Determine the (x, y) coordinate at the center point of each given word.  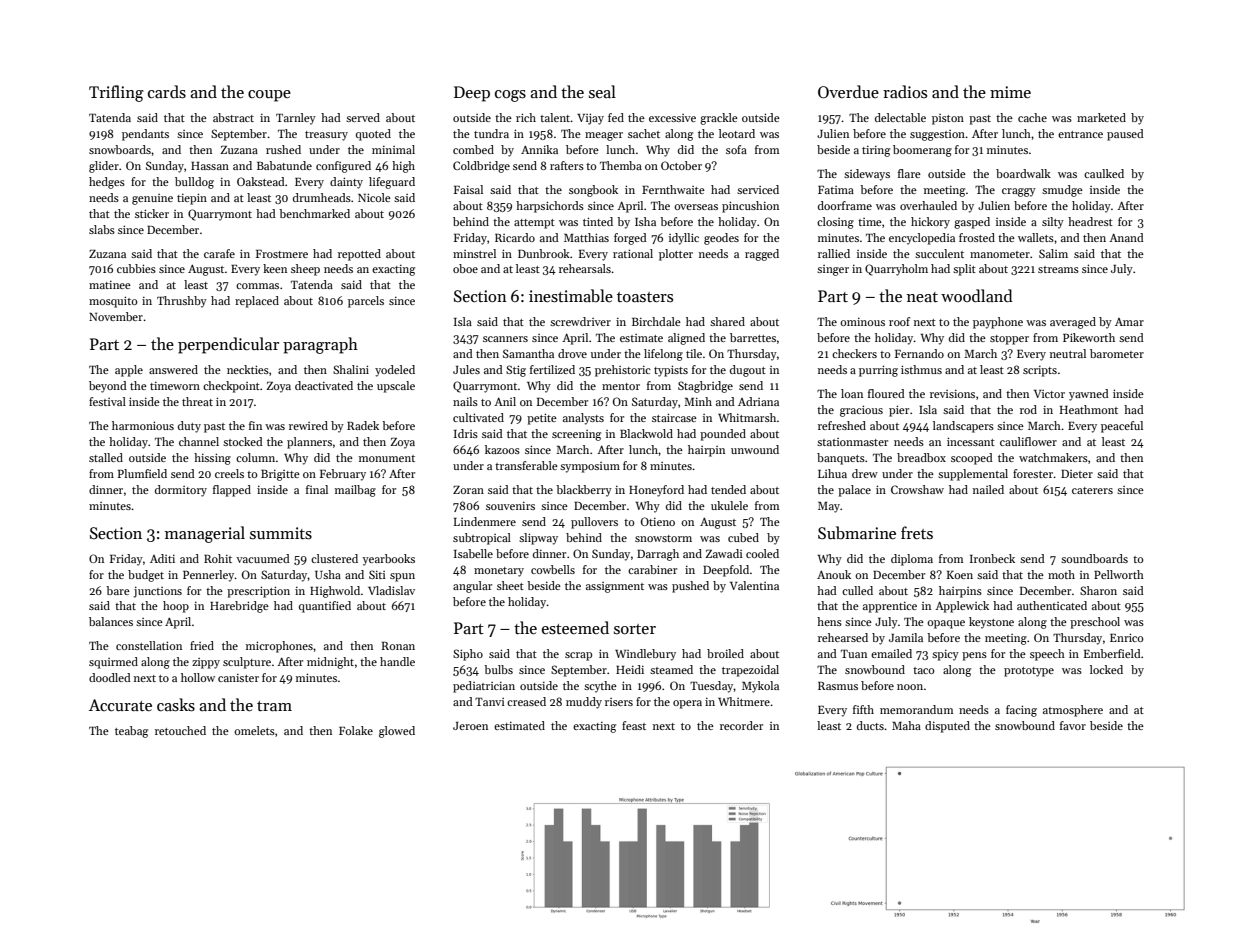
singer (833, 270)
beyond (108, 387)
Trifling (116, 93)
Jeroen (470, 726)
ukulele (729, 505)
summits (281, 533)
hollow (198, 677)
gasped (972, 223)
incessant (971, 441)
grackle (719, 119)
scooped (972, 459)
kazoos (502, 449)
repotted (359, 255)
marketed (1101, 117)
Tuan (854, 654)
